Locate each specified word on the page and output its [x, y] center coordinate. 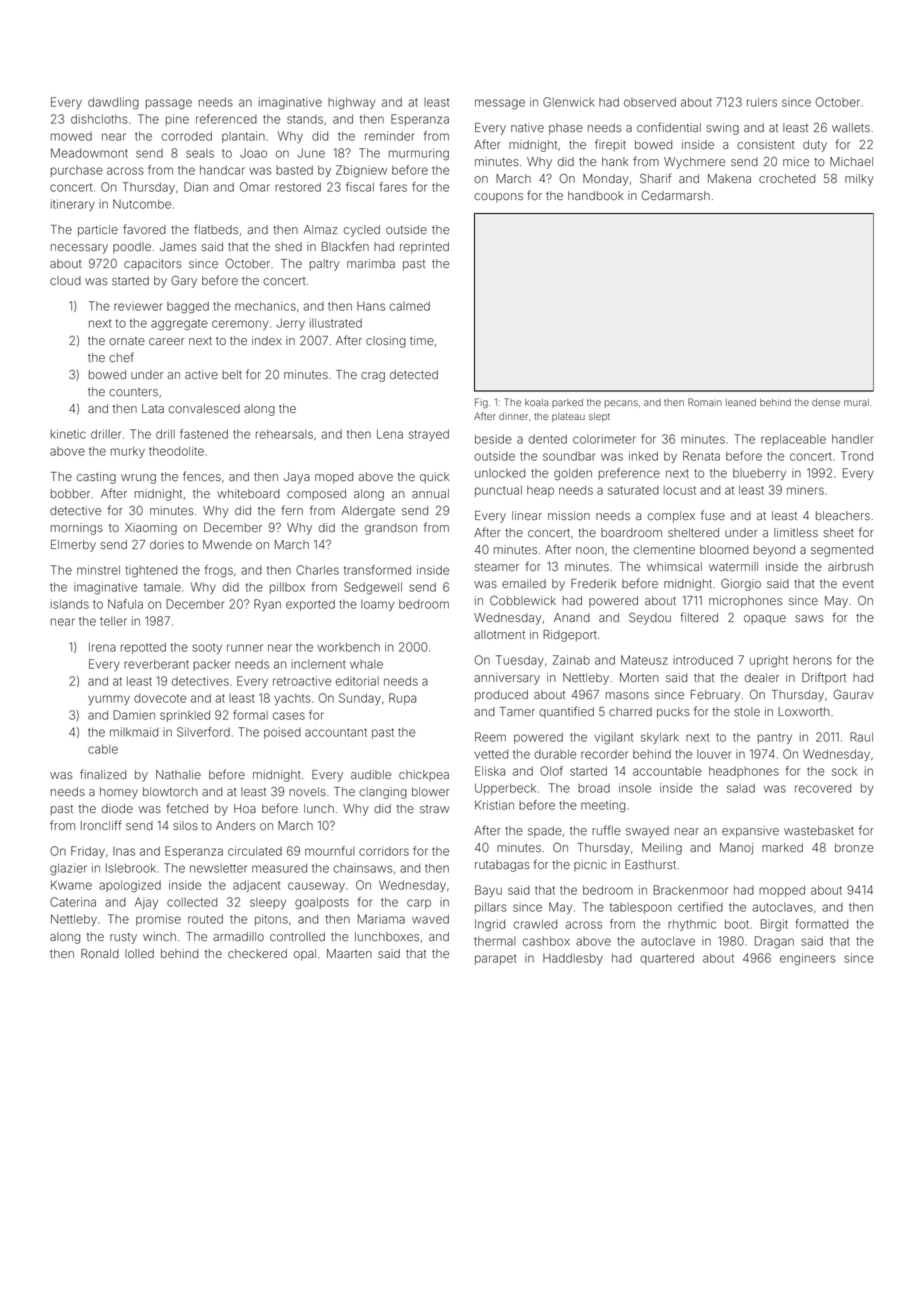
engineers [808, 959]
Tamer [517, 711]
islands [70, 604]
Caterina [73, 902]
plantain [243, 137]
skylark [660, 738]
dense [826, 402]
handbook [596, 195]
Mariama [381, 919]
